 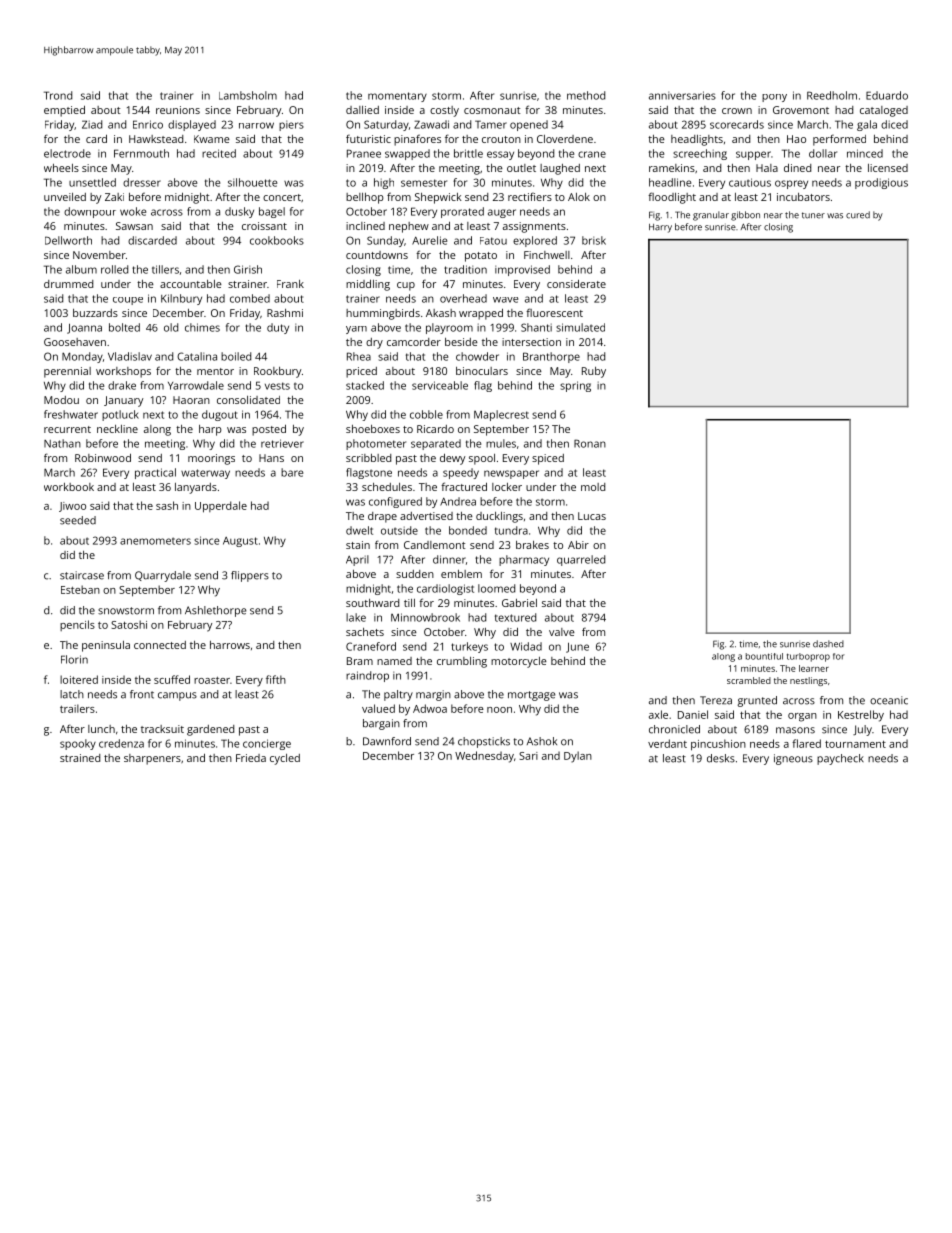 What do you see at coordinates (774, 98) in the screenshot?
I see `pony` at bounding box center [774, 98].
